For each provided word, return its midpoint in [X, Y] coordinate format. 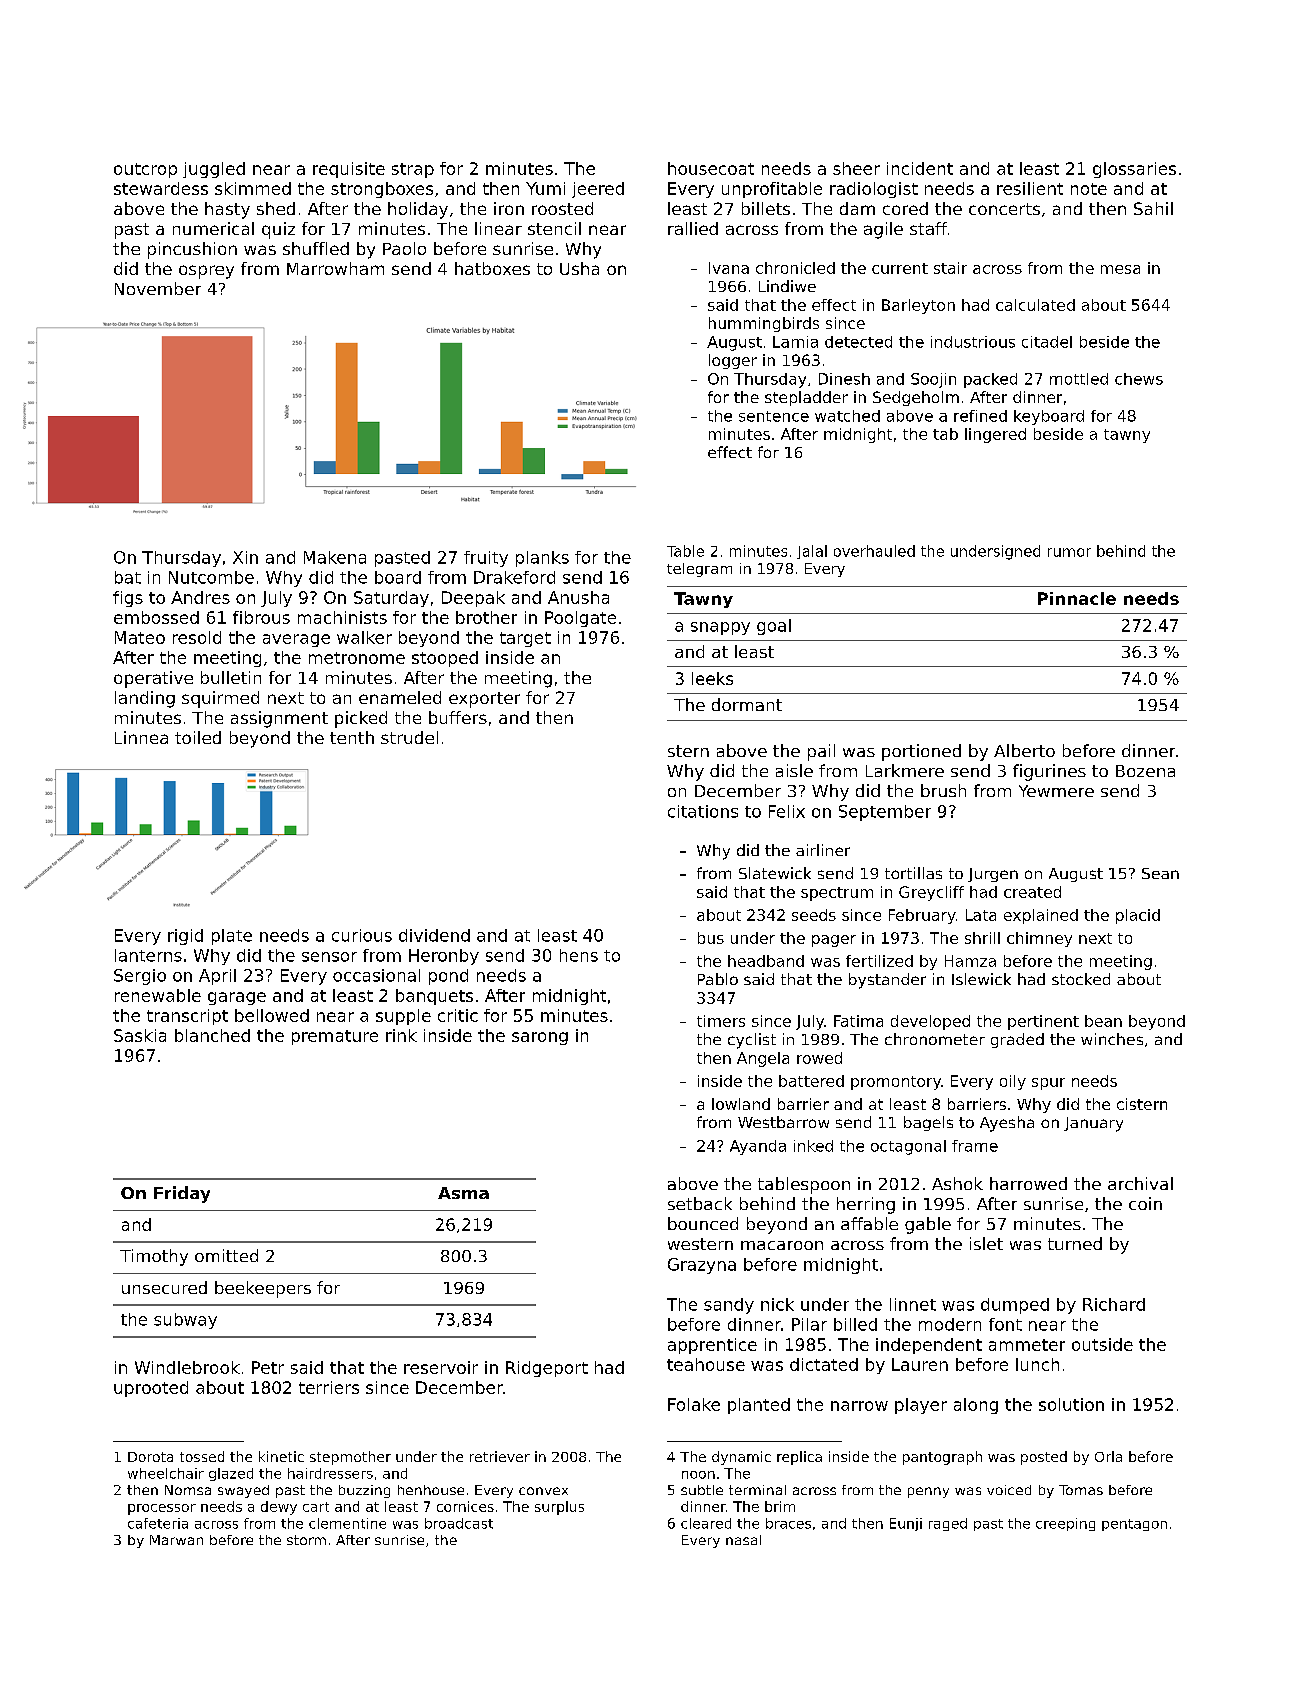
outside [1102, 1344]
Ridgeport [547, 1369]
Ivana [729, 268]
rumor [1069, 552]
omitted [226, 1255]
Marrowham [335, 268]
